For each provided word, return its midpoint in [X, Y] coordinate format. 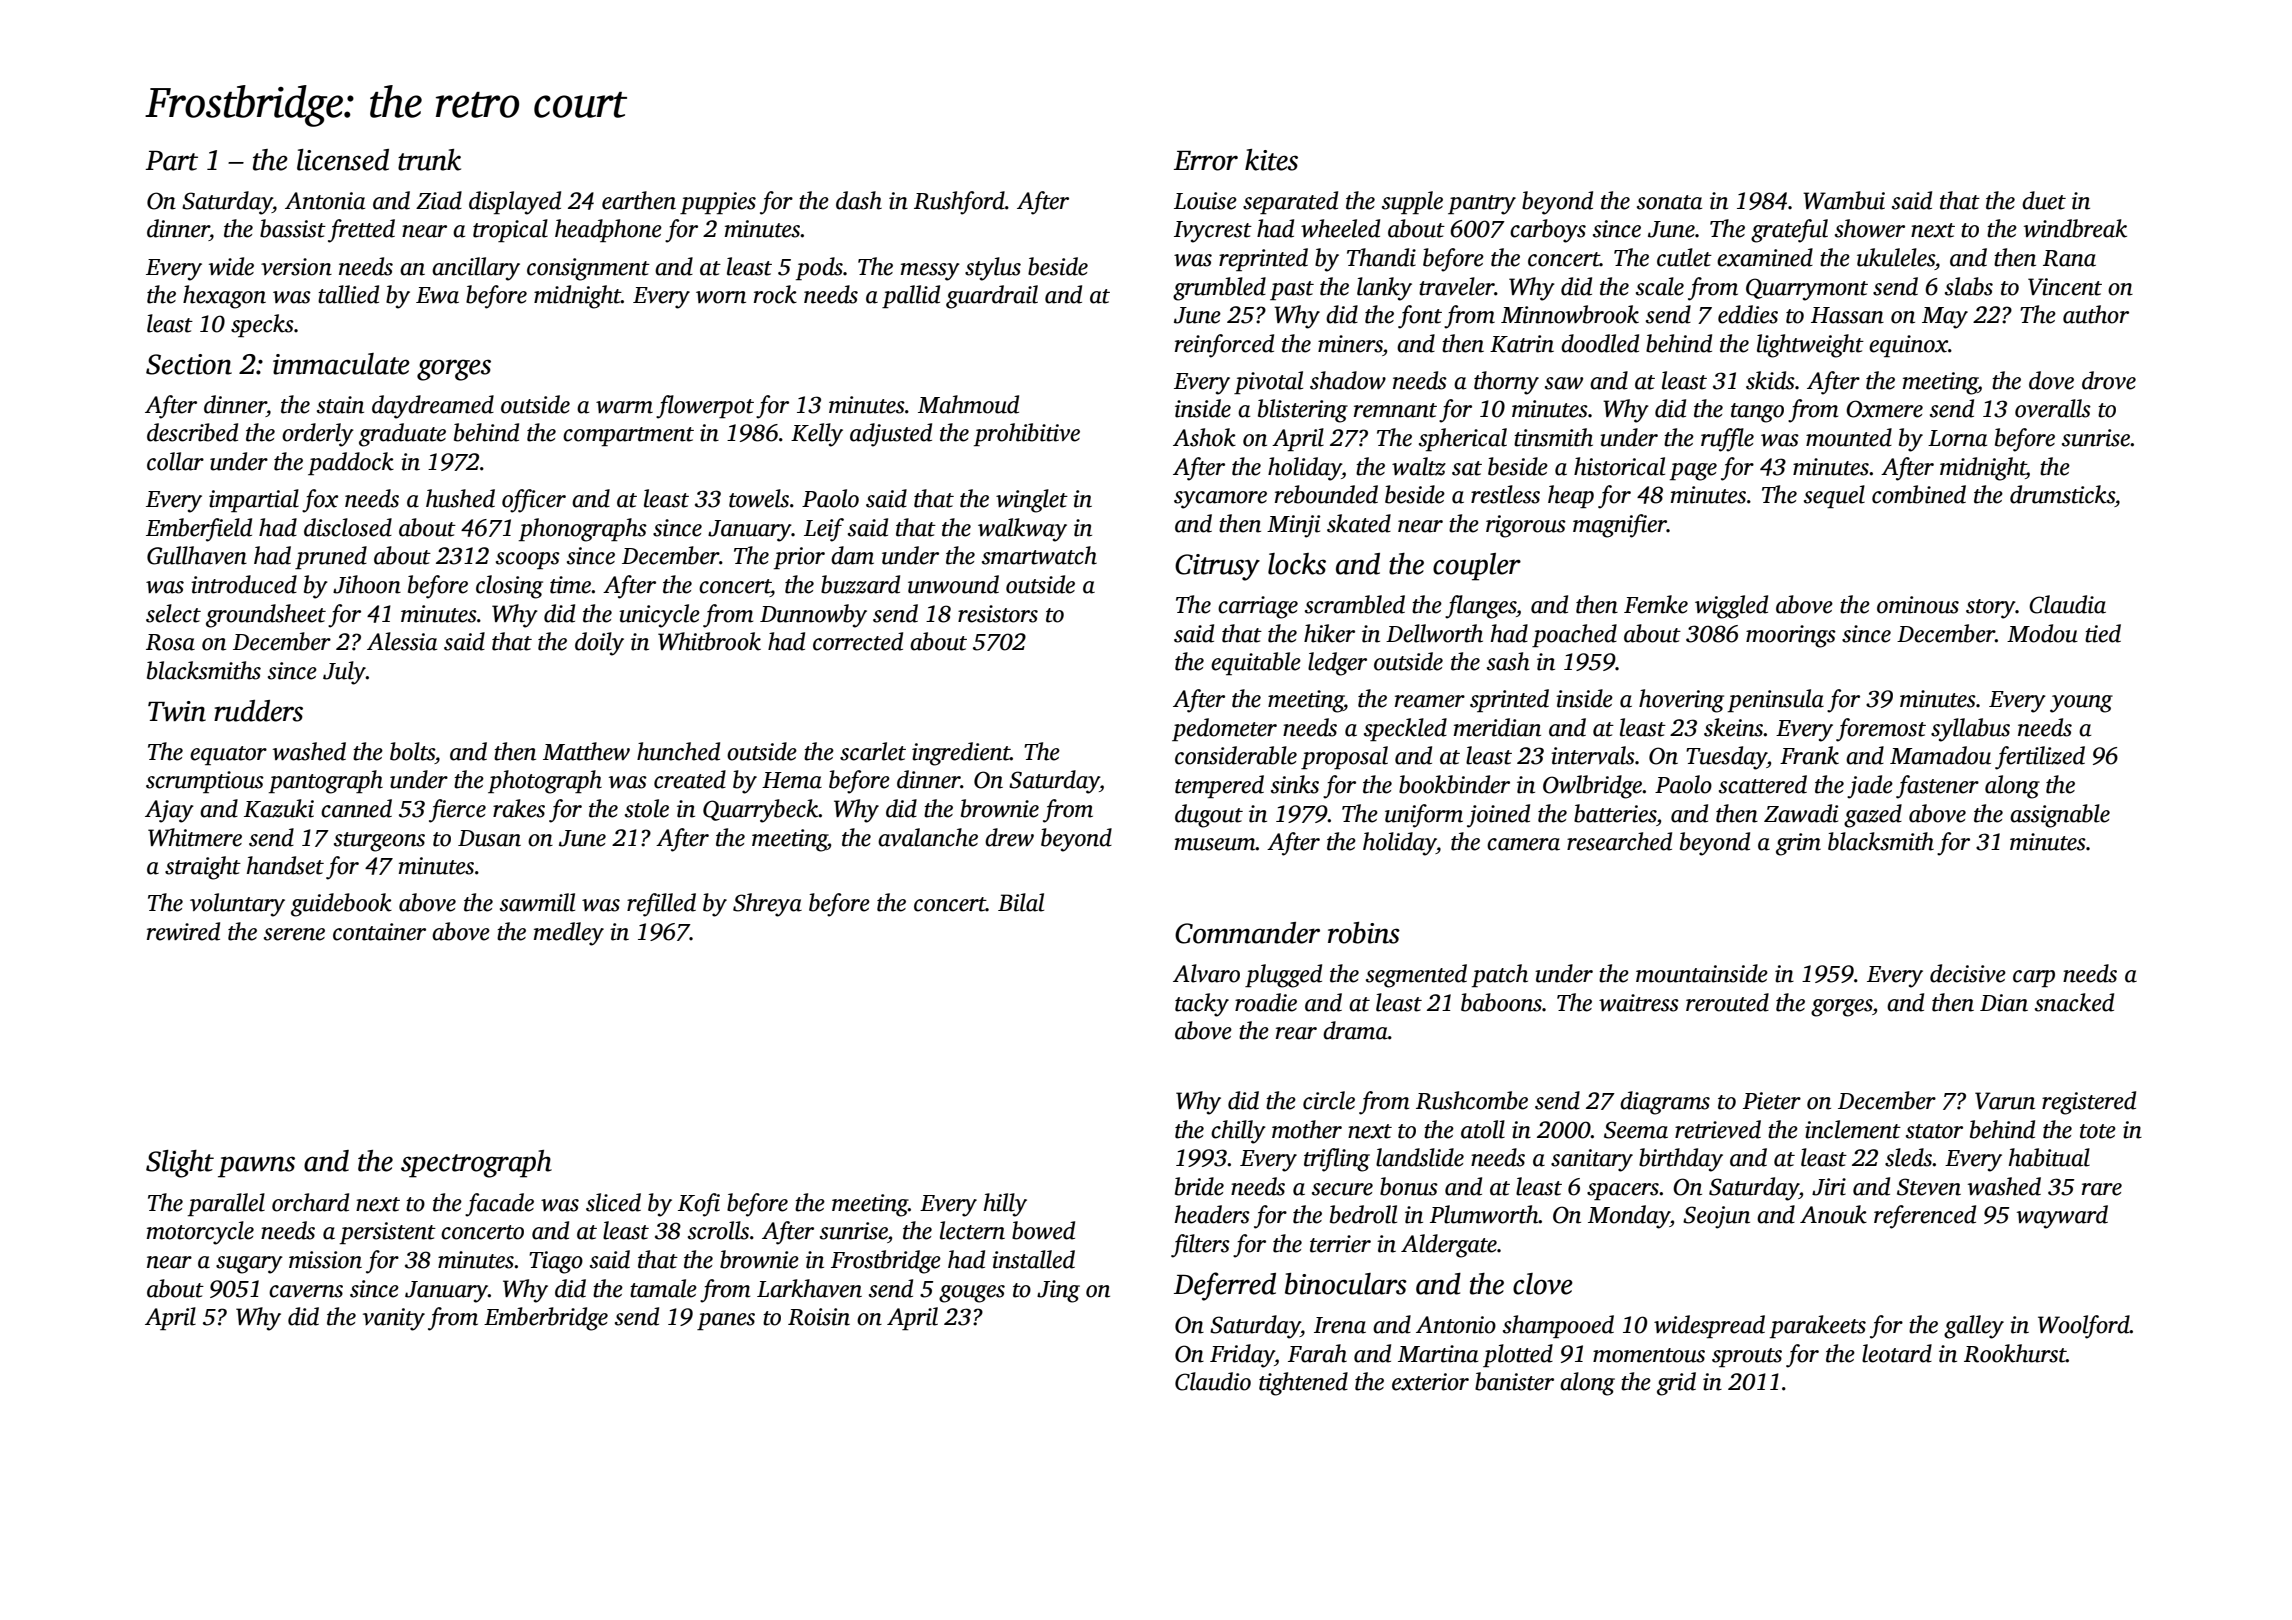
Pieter [1772, 1101]
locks [1297, 564]
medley [569, 934]
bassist [293, 228]
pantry [1482, 205]
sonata [1669, 202]
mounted [1849, 437]
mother [1307, 1129]
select [173, 613]
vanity [394, 1319]
